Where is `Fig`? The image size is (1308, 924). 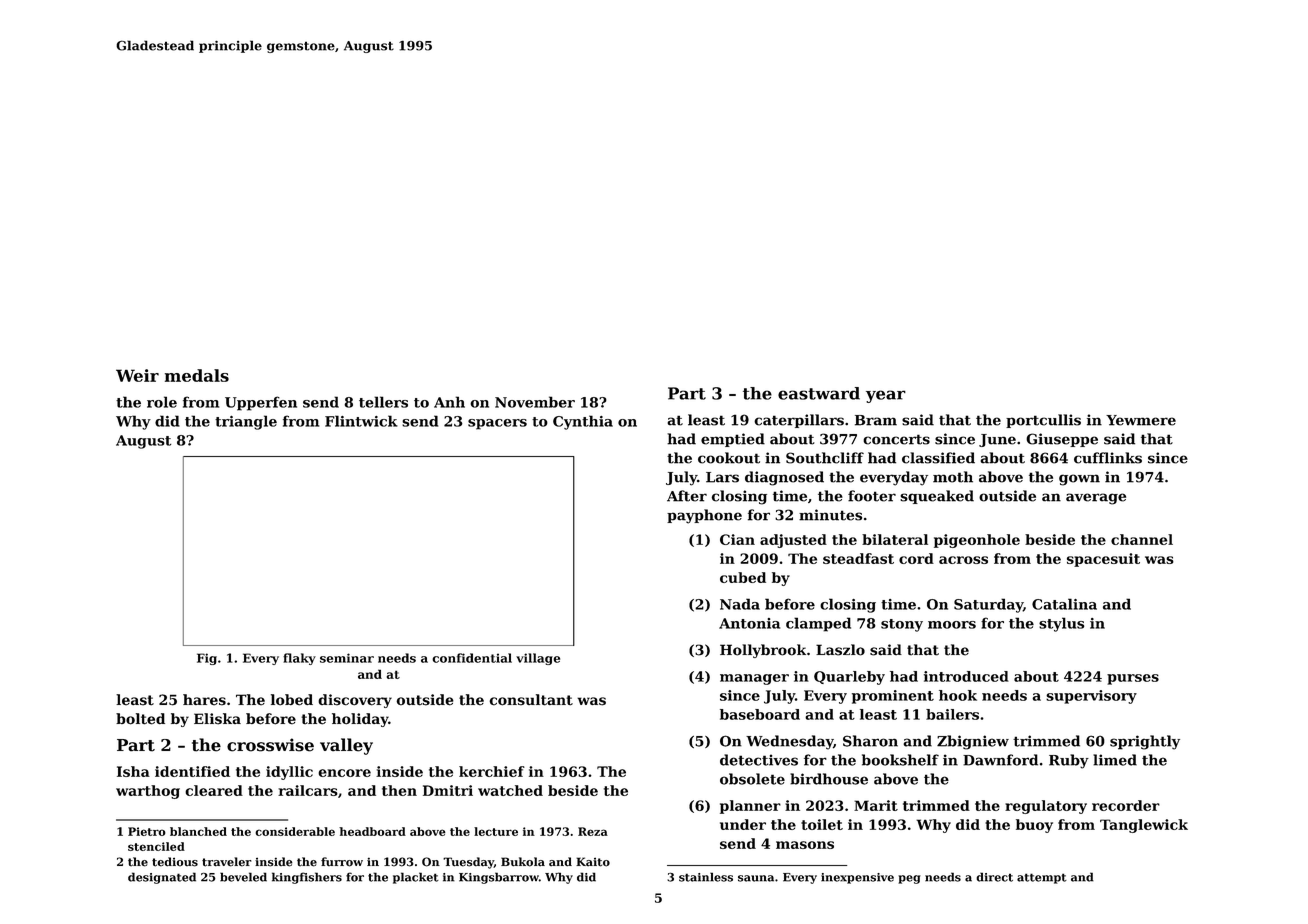
Fig is located at coordinates (207, 659).
